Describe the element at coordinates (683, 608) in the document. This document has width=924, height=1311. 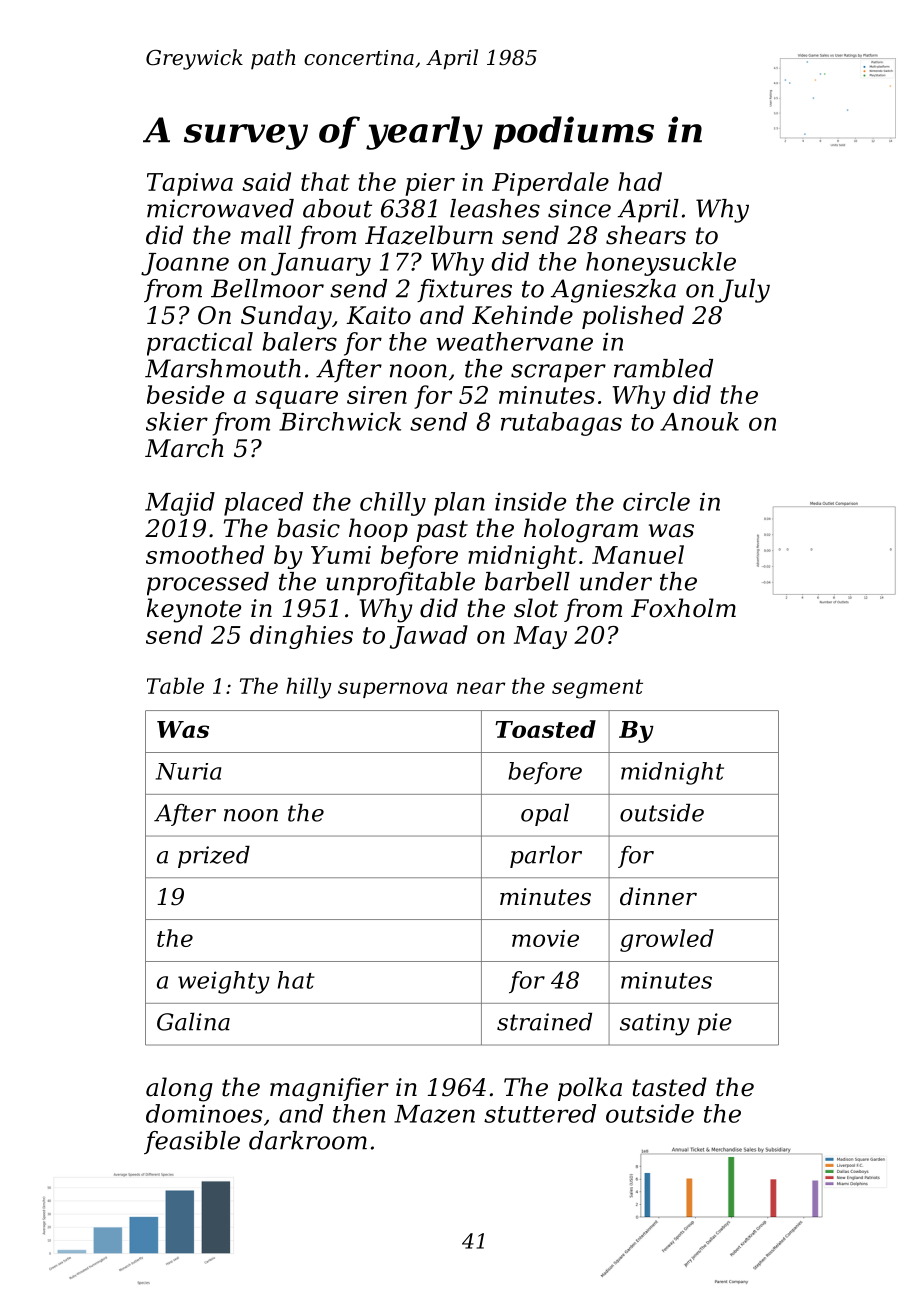
I see `Foxholm` at that location.
